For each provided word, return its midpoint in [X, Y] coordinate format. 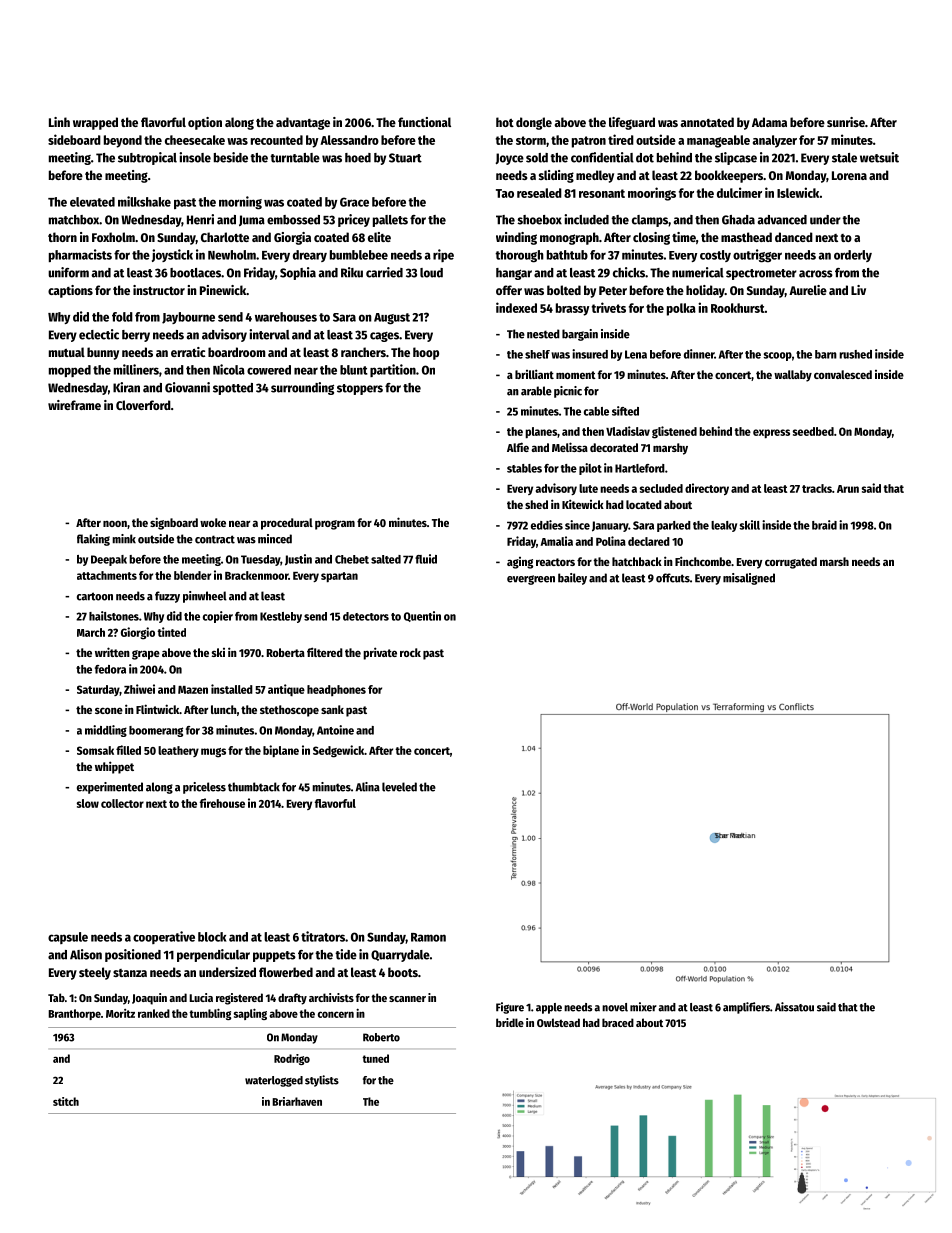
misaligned [749, 579]
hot [505, 122]
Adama [769, 122]
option [205, 123]
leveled [399, 787]
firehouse [222, 803]
